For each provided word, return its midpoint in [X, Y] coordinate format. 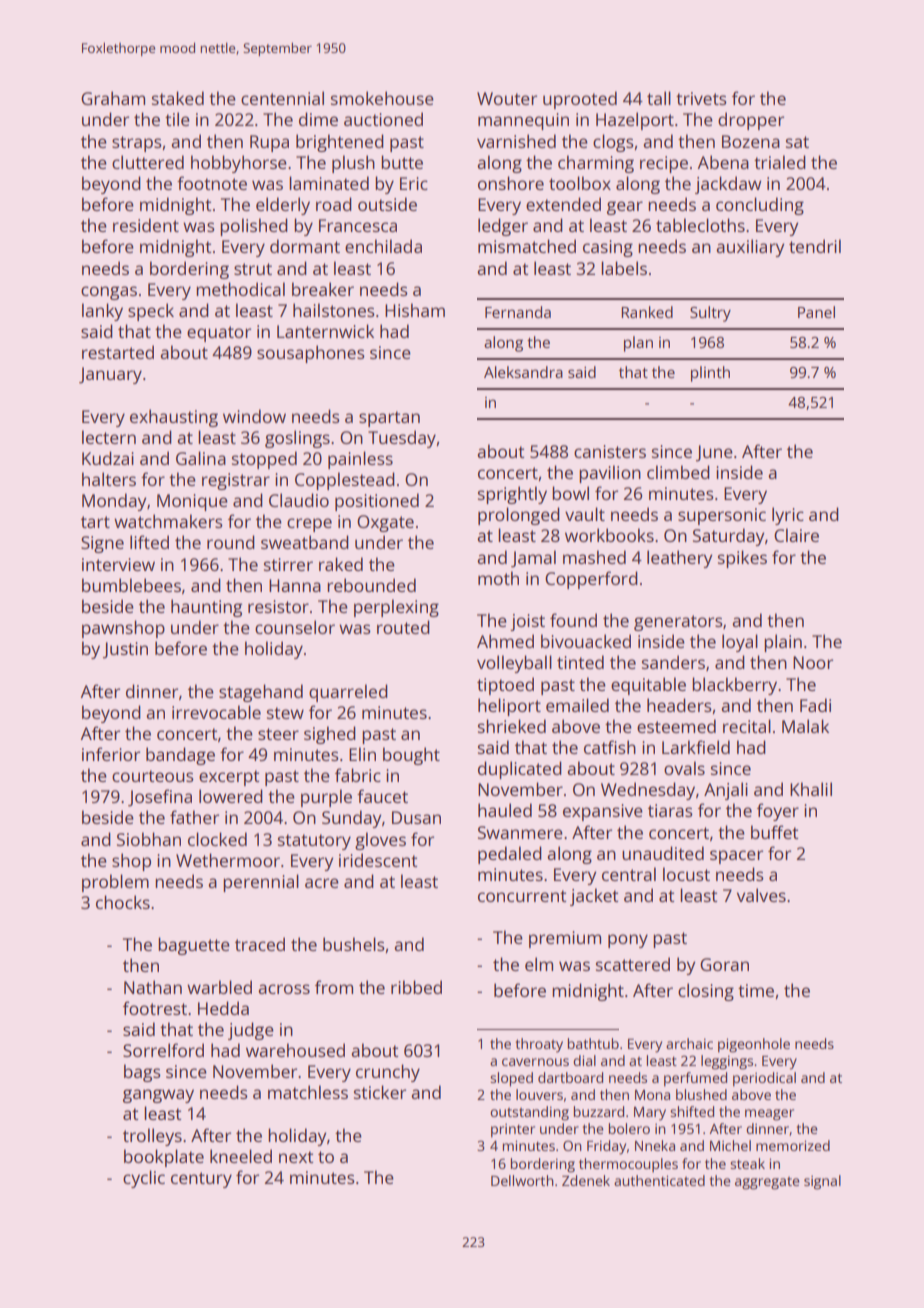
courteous [153, 776]
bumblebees [131, 585]
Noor [813, 662]
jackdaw [728, 185]
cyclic [144, 1179]
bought [411, 756]
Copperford [591, 580]
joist [527, 622]
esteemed [676, 726]
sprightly [512, 495]
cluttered [148, 162]
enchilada [383, 246]
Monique [192, 502]
